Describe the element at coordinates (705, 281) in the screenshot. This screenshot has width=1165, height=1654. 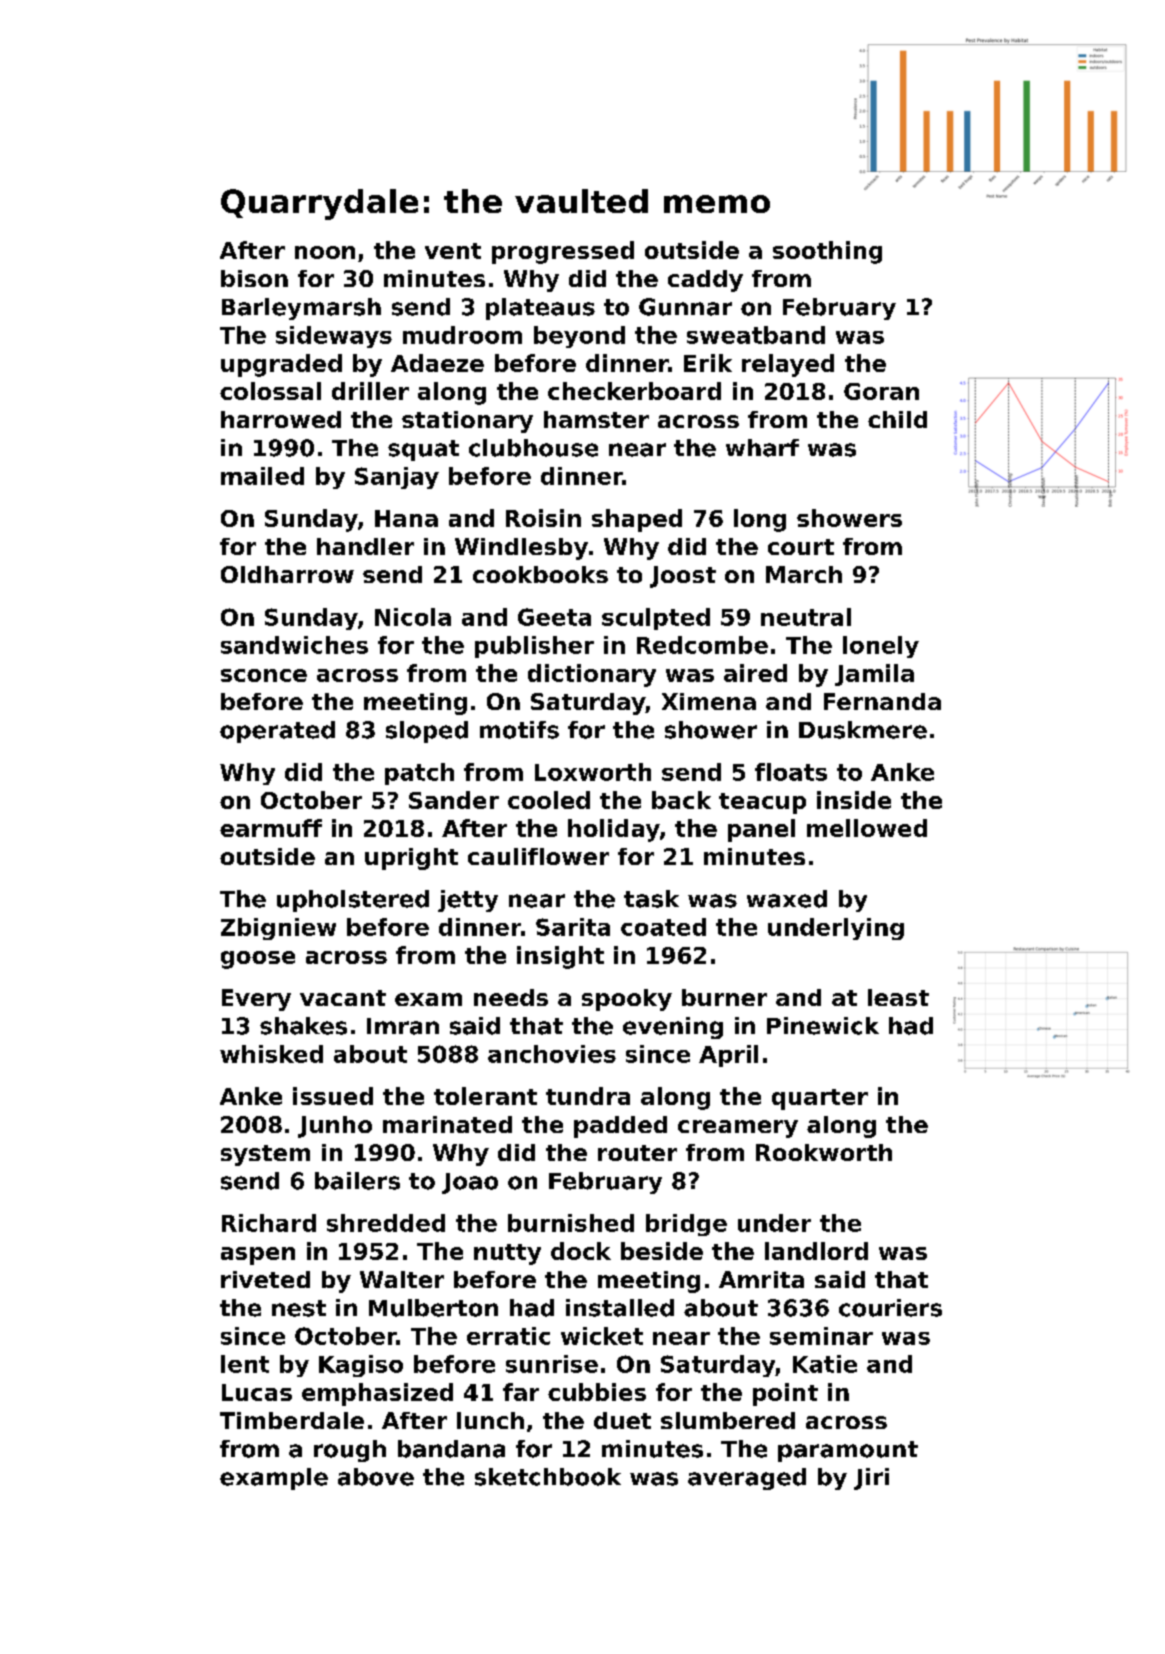
I see `caddy` at that location.
